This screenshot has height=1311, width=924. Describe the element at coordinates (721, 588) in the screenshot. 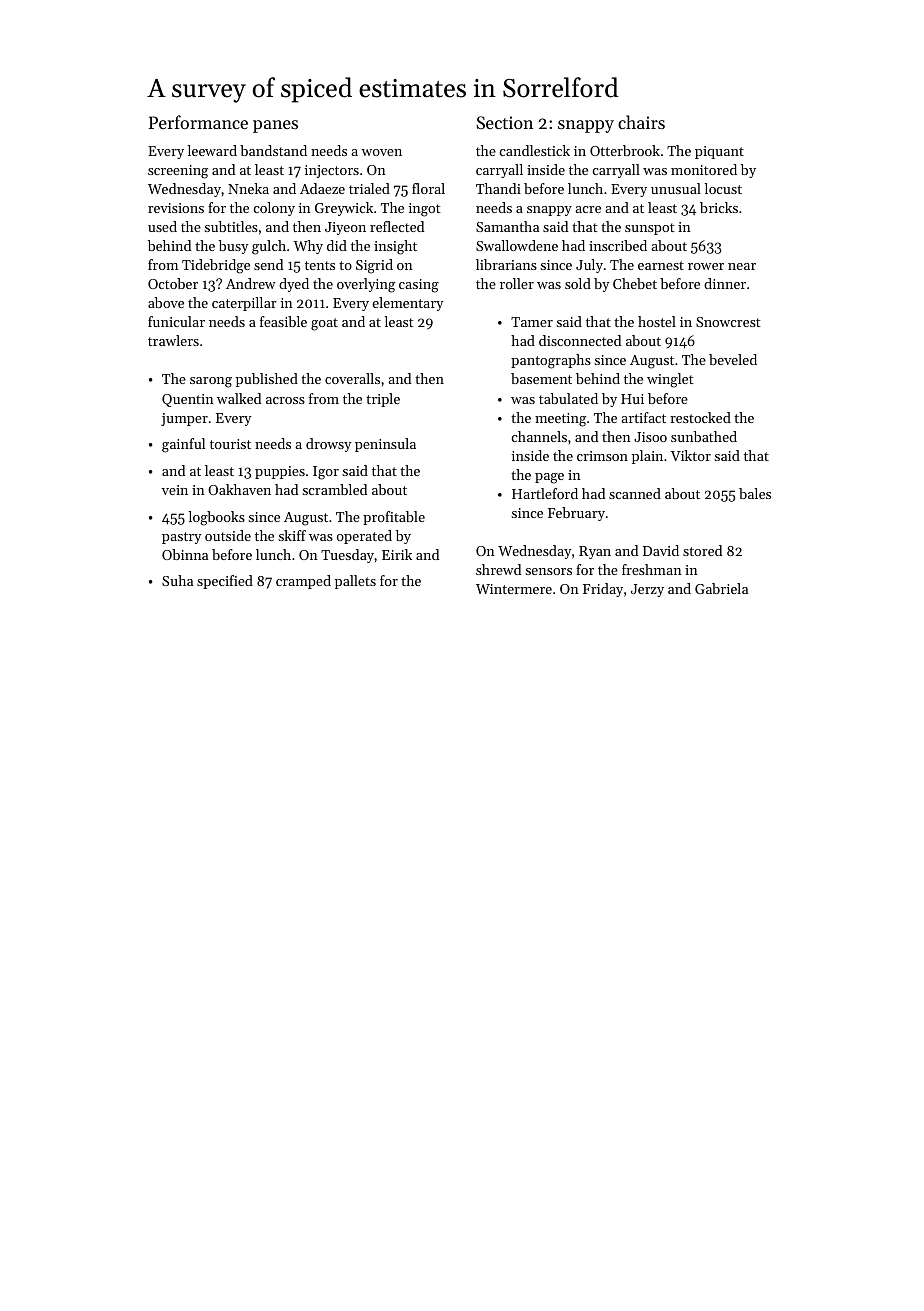

I see `Gabriela` at that location.
